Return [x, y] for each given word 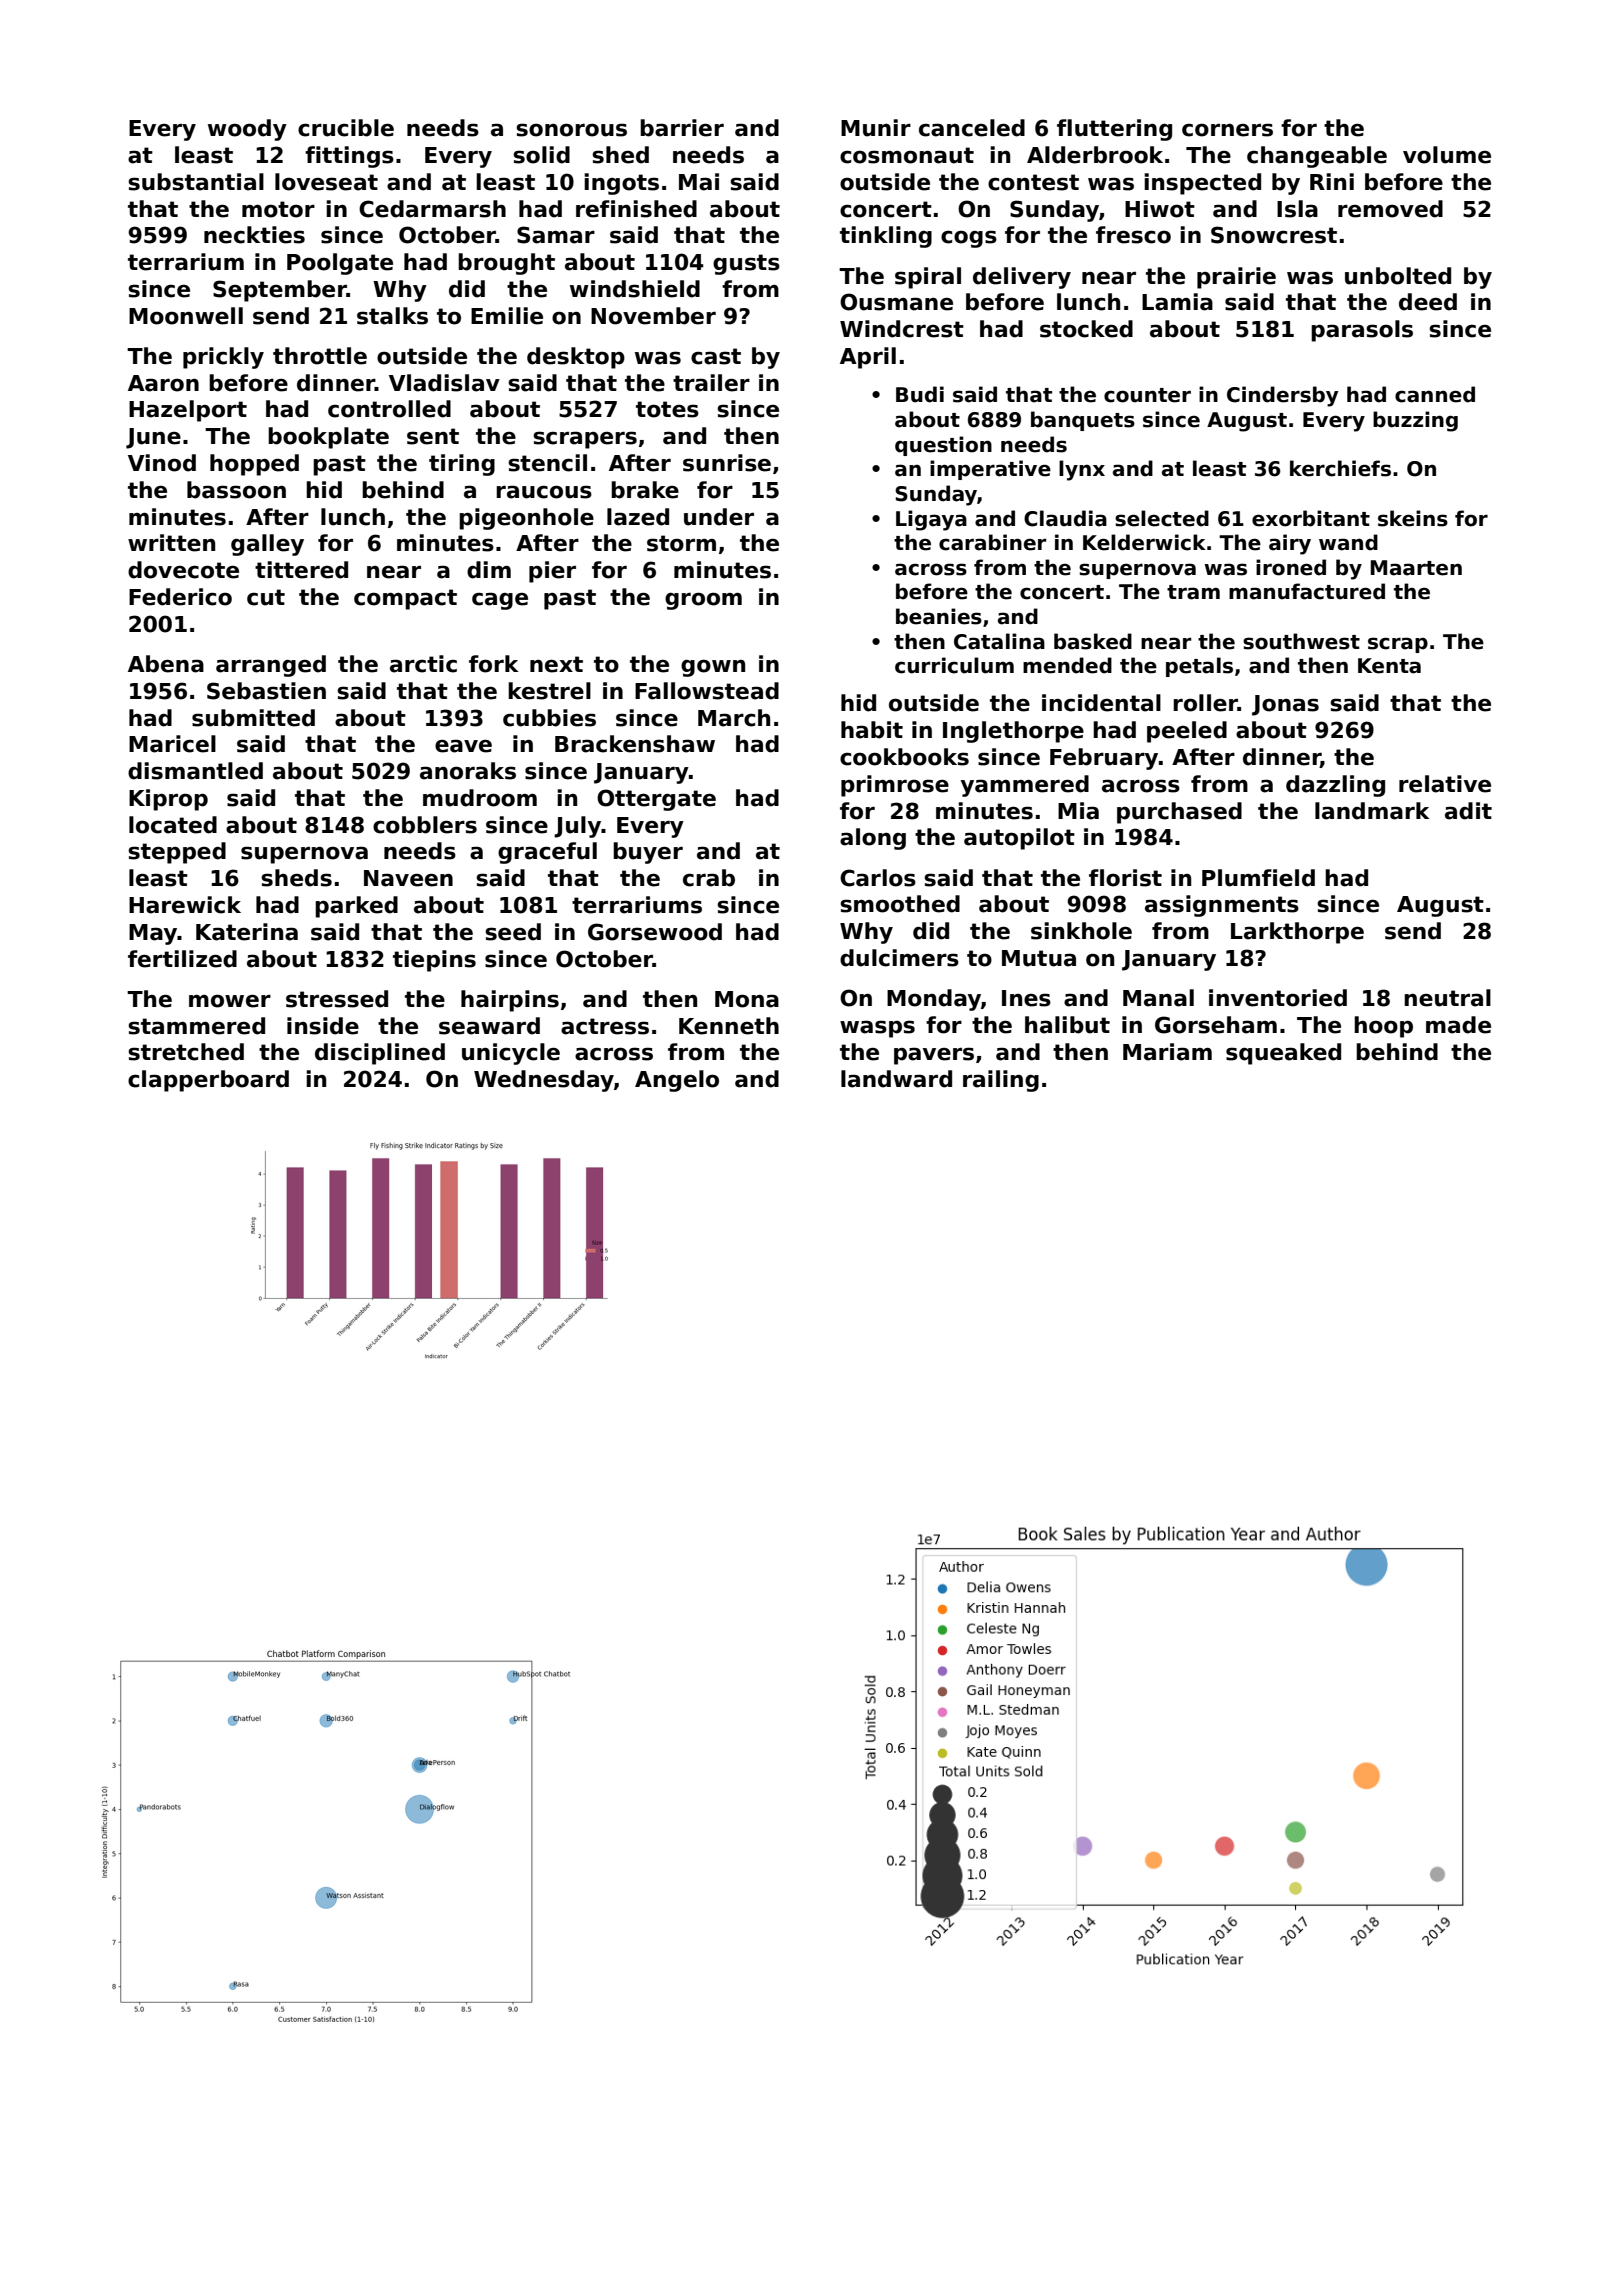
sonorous [571, 130]
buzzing [1415, 421]
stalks [392, 316]
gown [713, 668]
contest [1033, 182]
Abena [166, 664]
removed [1390, 209]
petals [1199, 667]
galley [267, 545]
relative [1445, 784]
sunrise [727, 463]
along [873, 839]
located [173, 825]
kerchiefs [1340, 468]
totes [667, 409]
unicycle [511, 1054]
